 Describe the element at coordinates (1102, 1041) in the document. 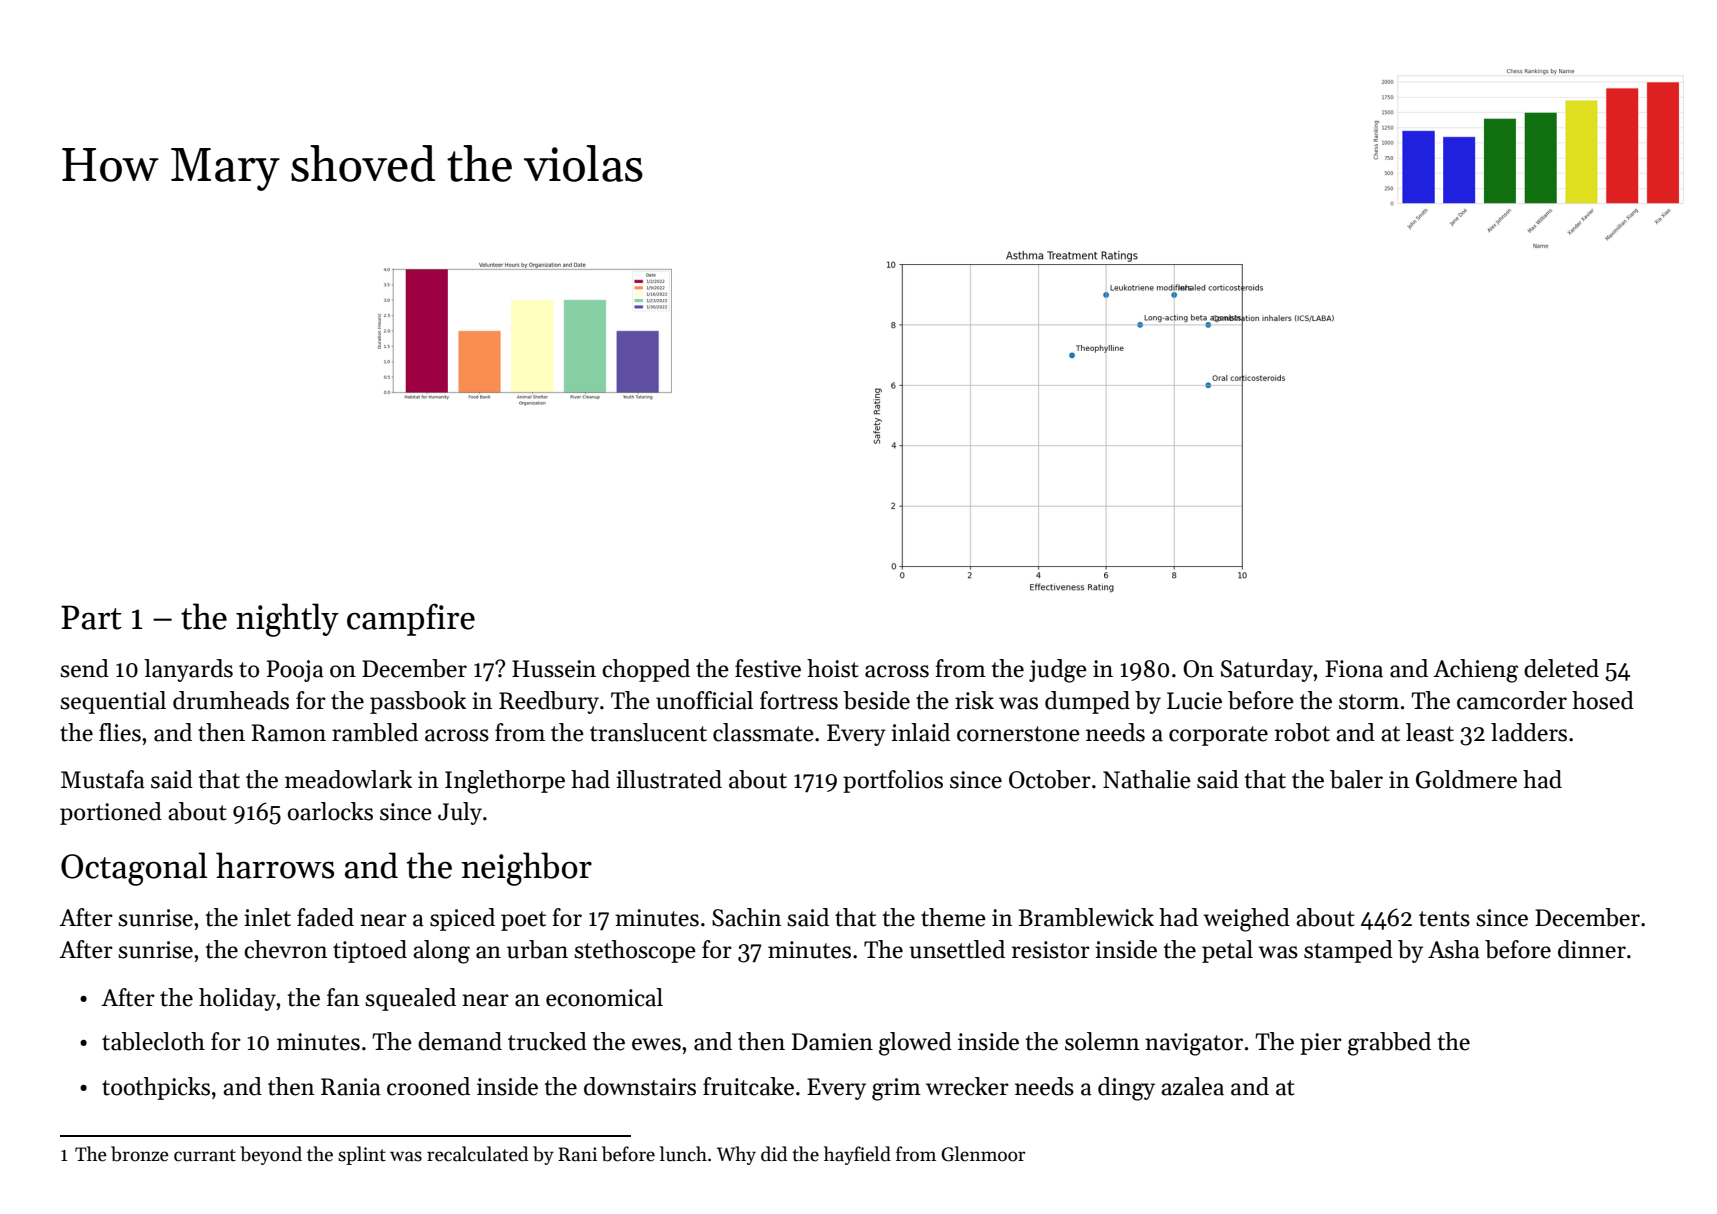

I see `solemn` at that location.
